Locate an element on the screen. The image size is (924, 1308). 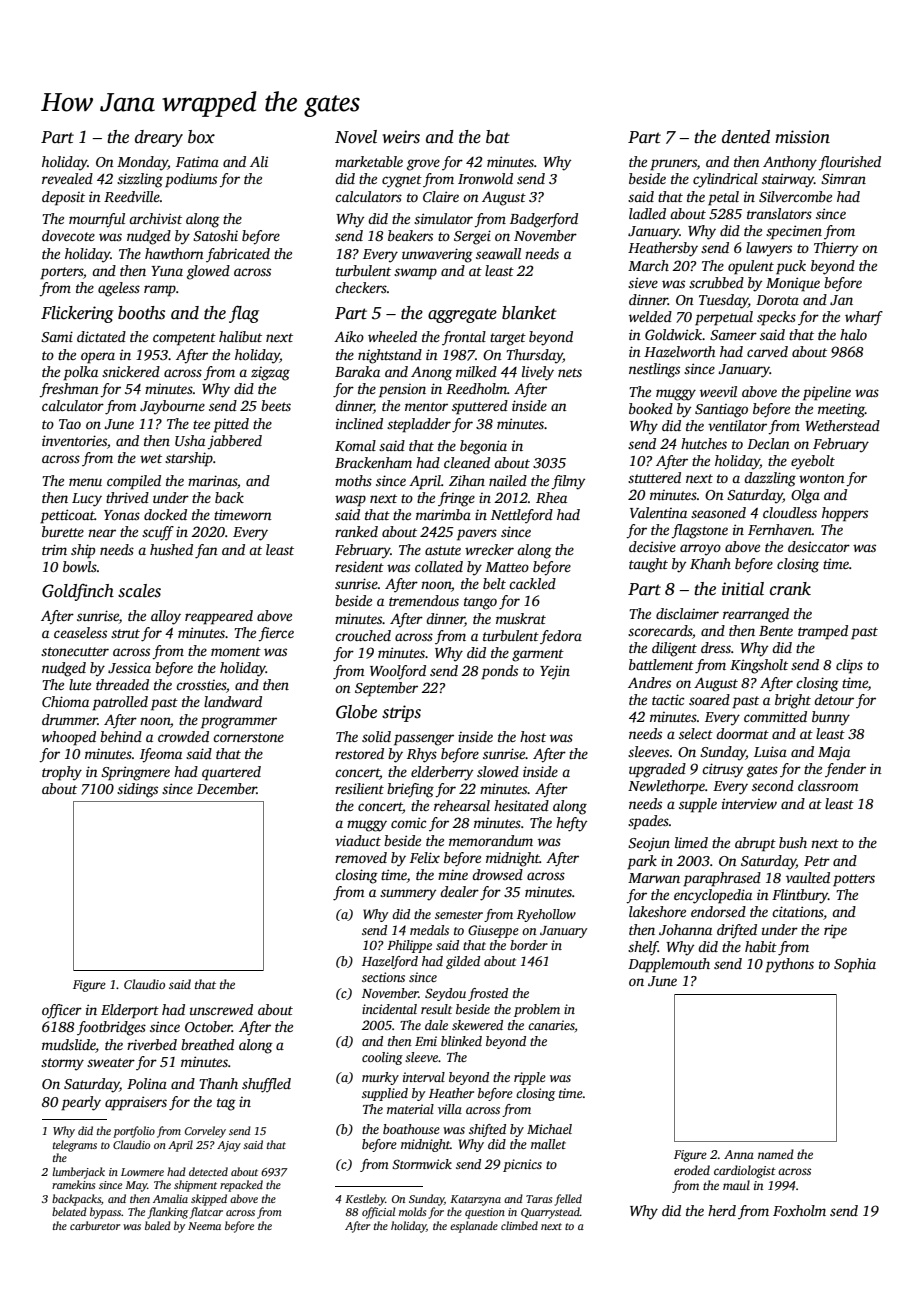
mournful is located at coordinates (97, 220).
